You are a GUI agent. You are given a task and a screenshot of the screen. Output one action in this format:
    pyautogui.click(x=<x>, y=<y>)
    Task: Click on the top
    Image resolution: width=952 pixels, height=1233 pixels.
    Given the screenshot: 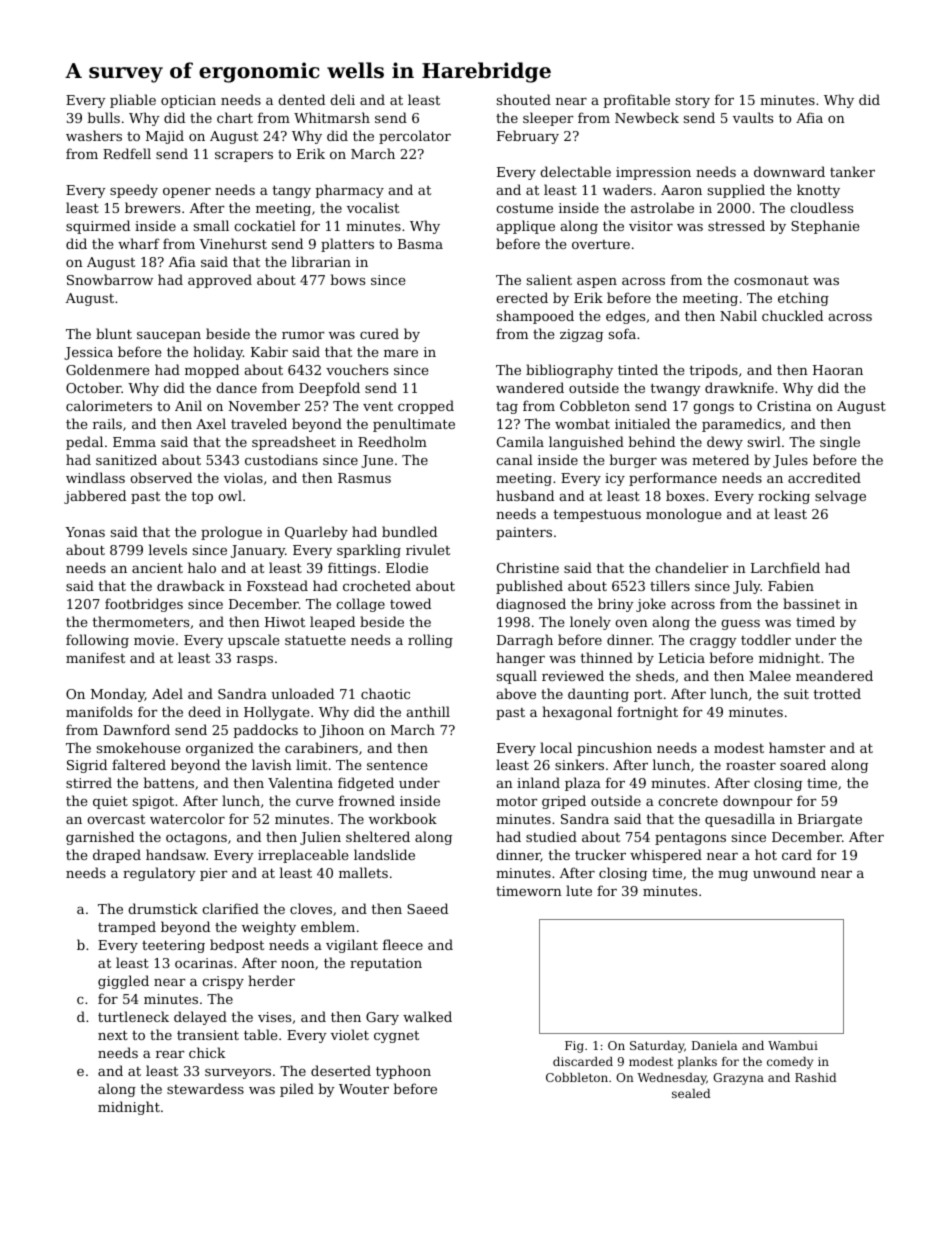 What is the action you would take?
    pyautogui.click(x=202, y=497)
